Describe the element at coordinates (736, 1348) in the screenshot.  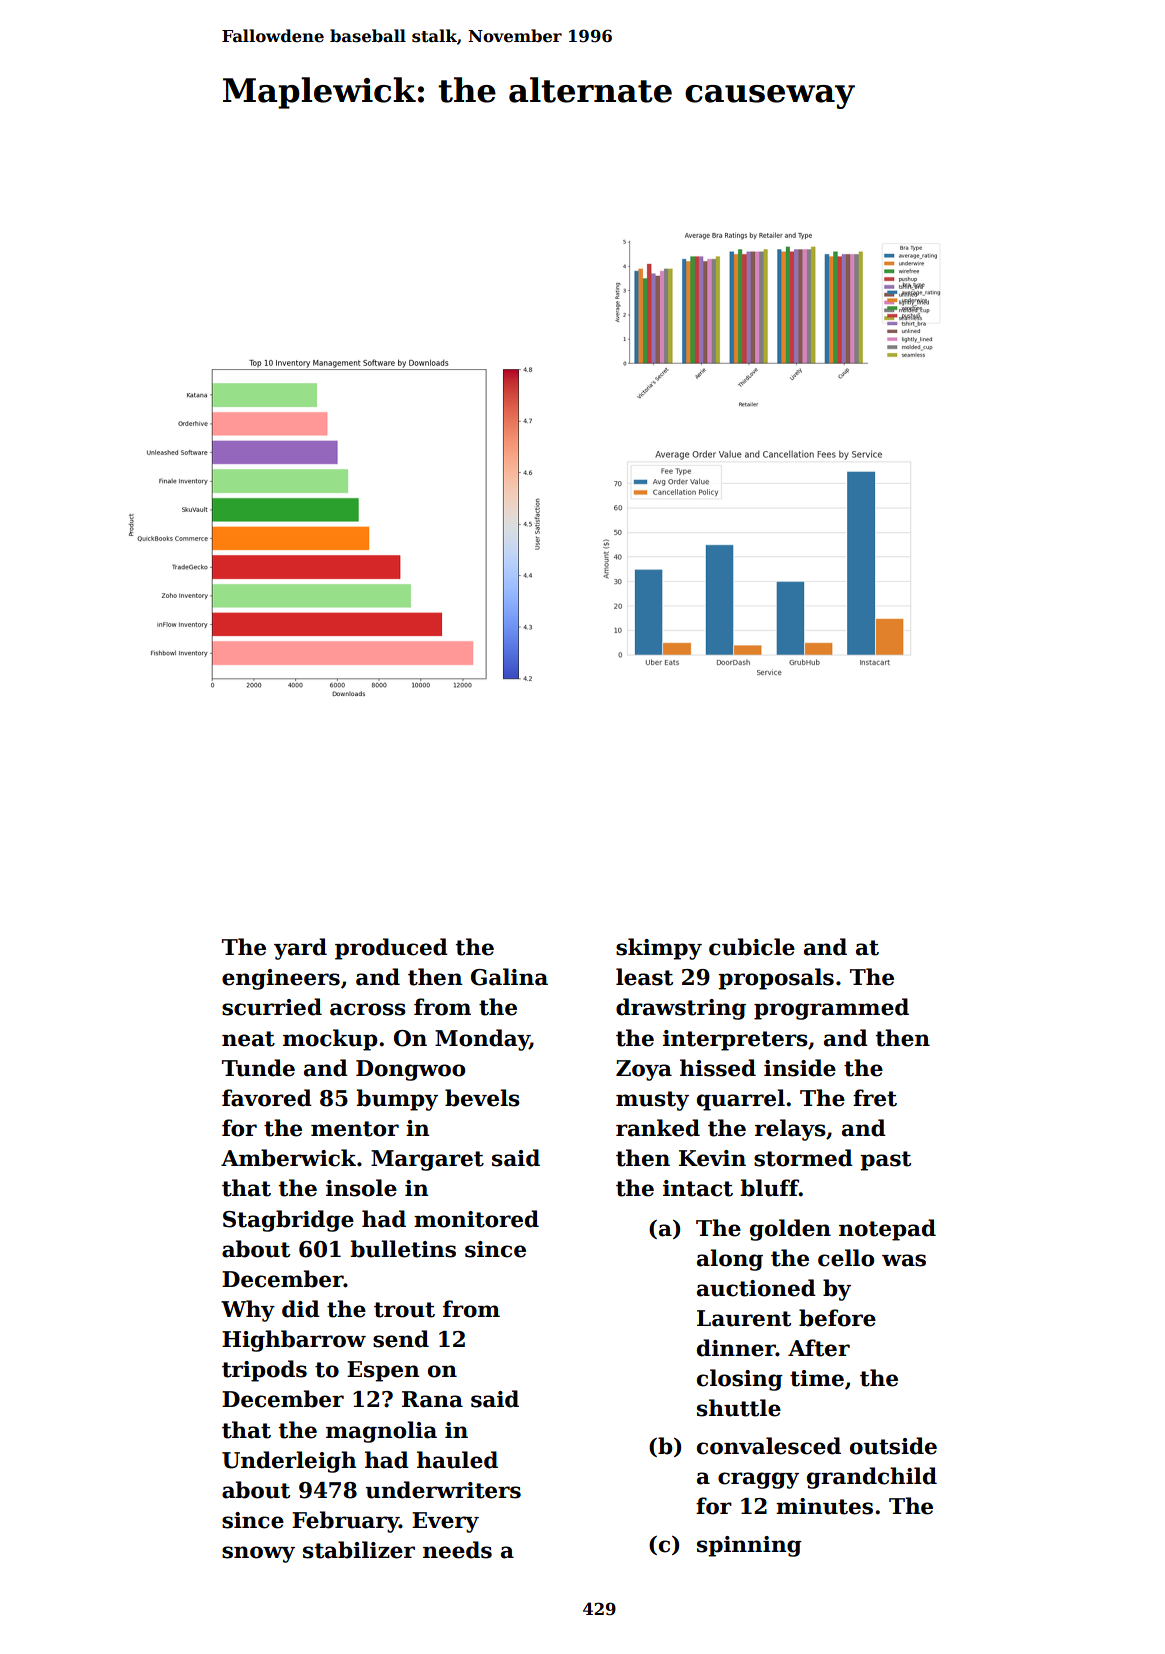
I see `dinner` at that location.
